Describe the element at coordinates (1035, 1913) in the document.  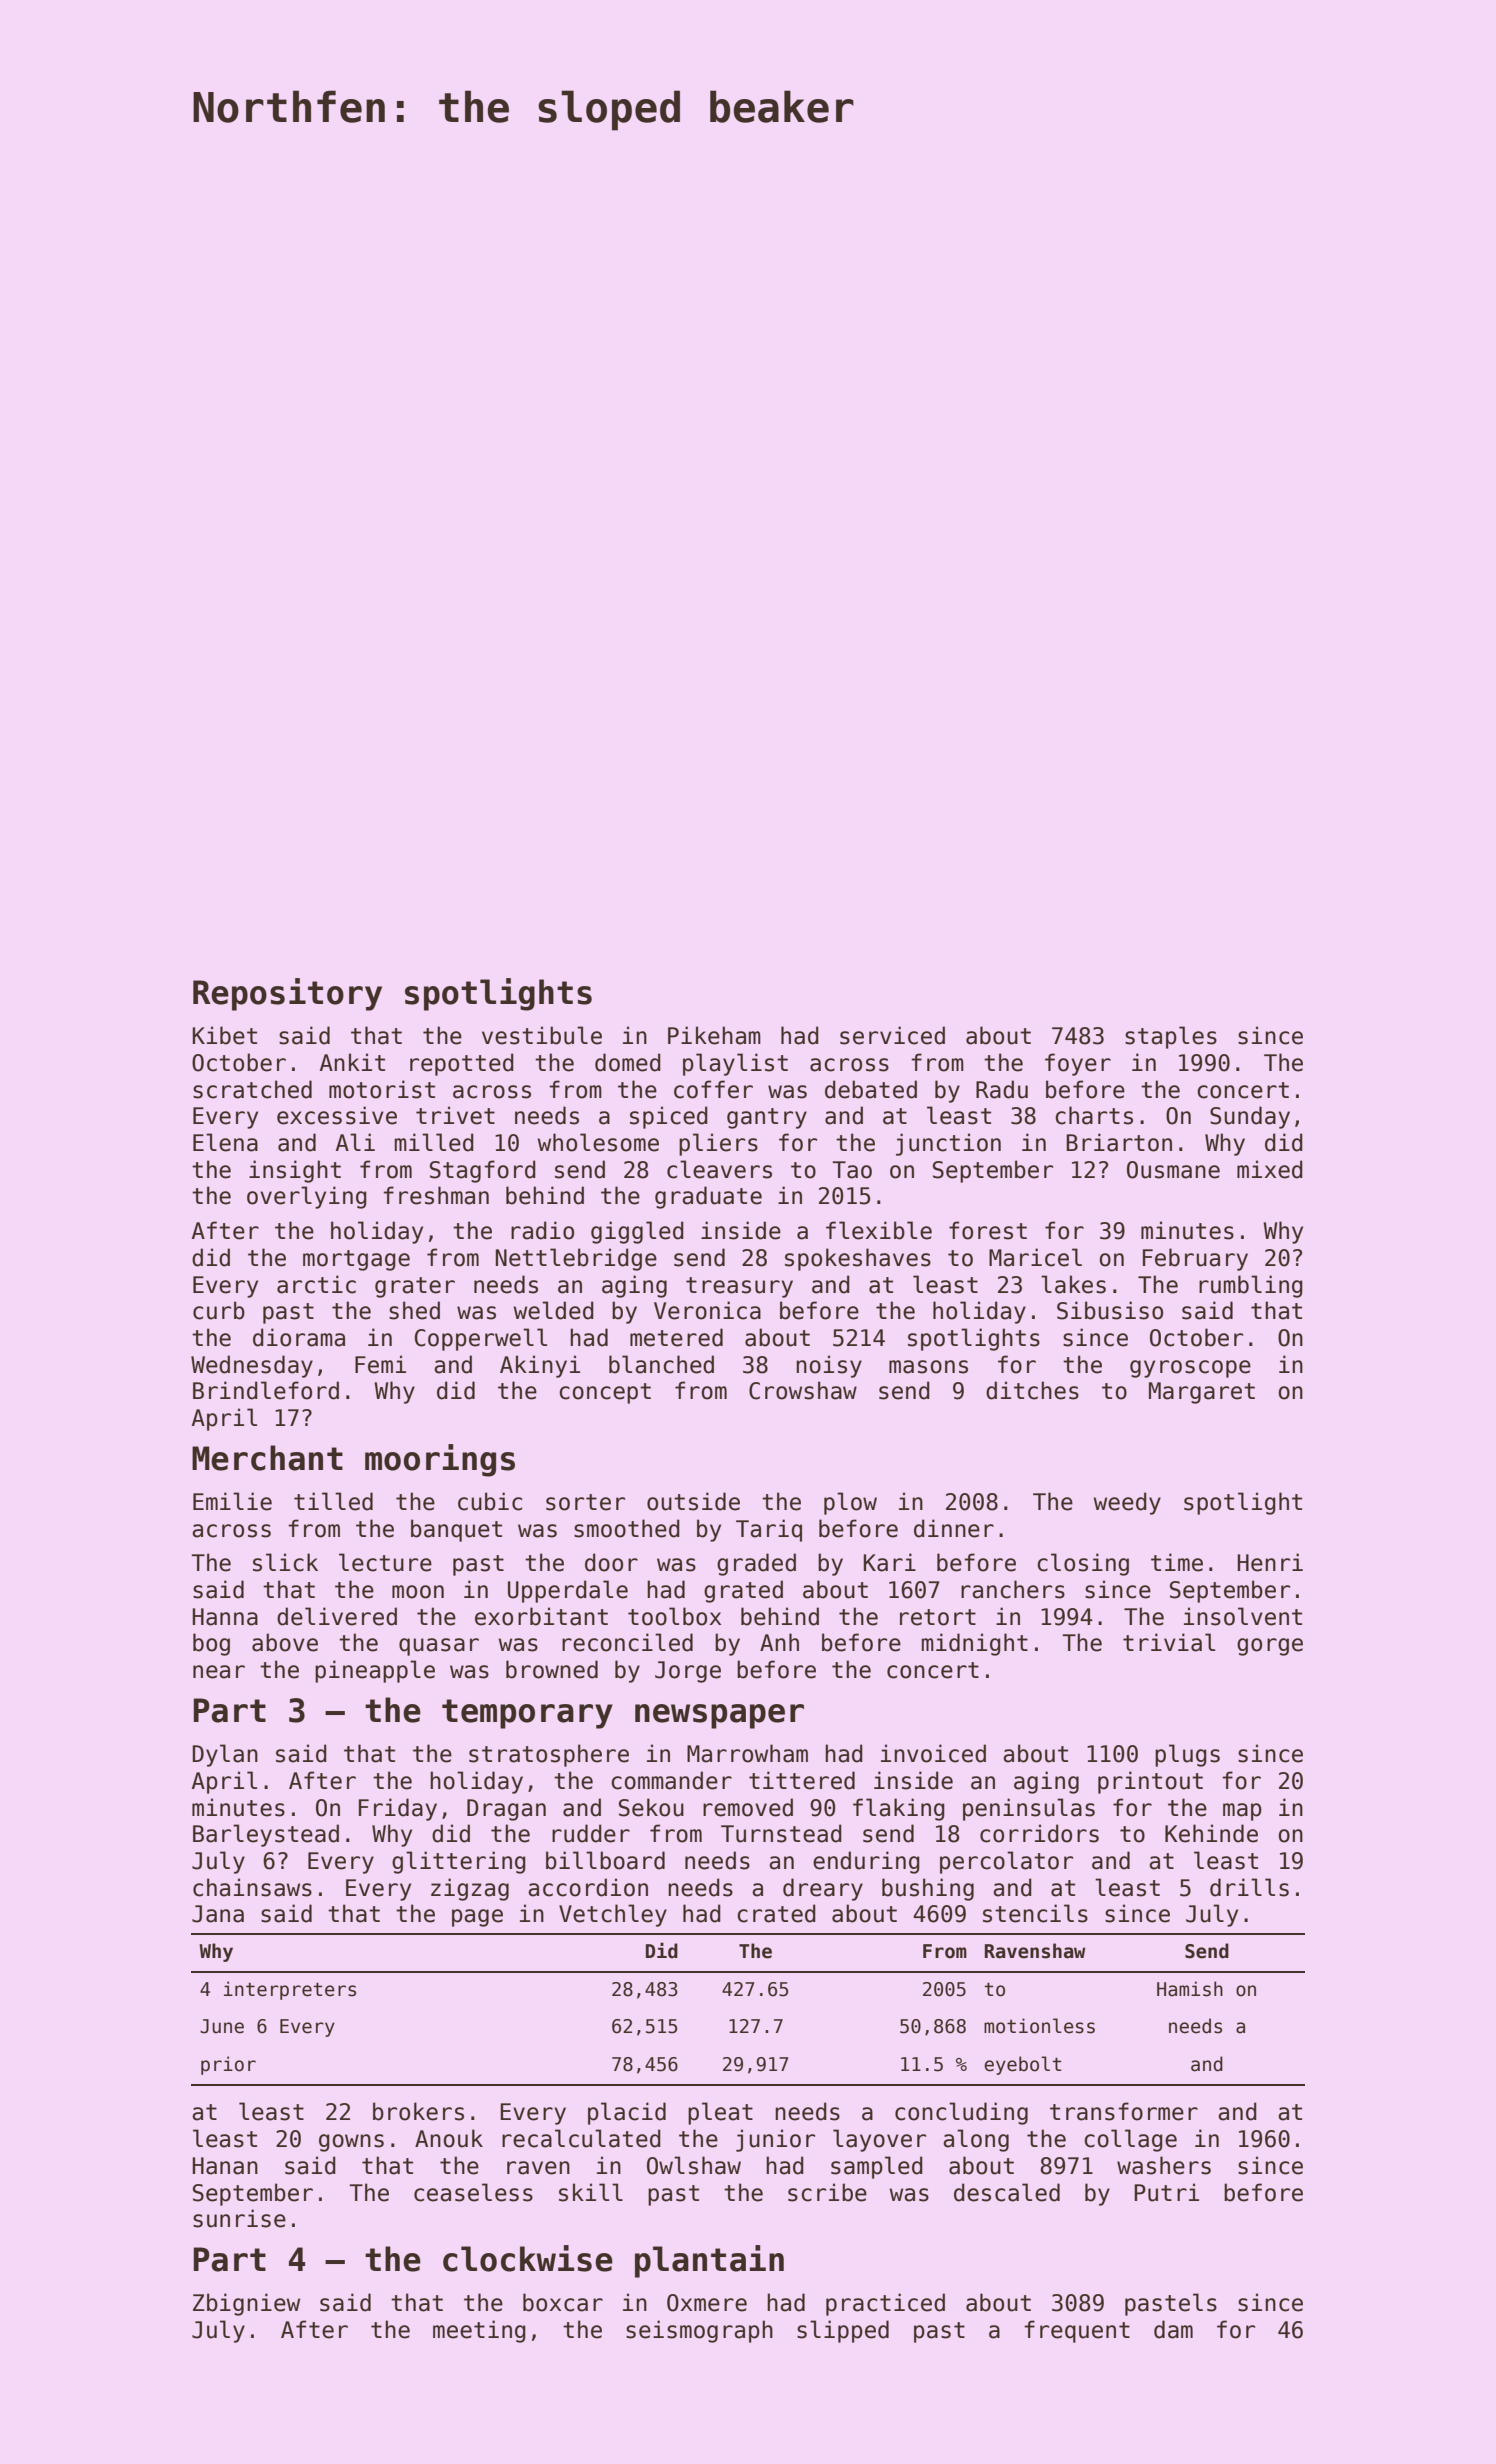
I see `stencils` at that location.
